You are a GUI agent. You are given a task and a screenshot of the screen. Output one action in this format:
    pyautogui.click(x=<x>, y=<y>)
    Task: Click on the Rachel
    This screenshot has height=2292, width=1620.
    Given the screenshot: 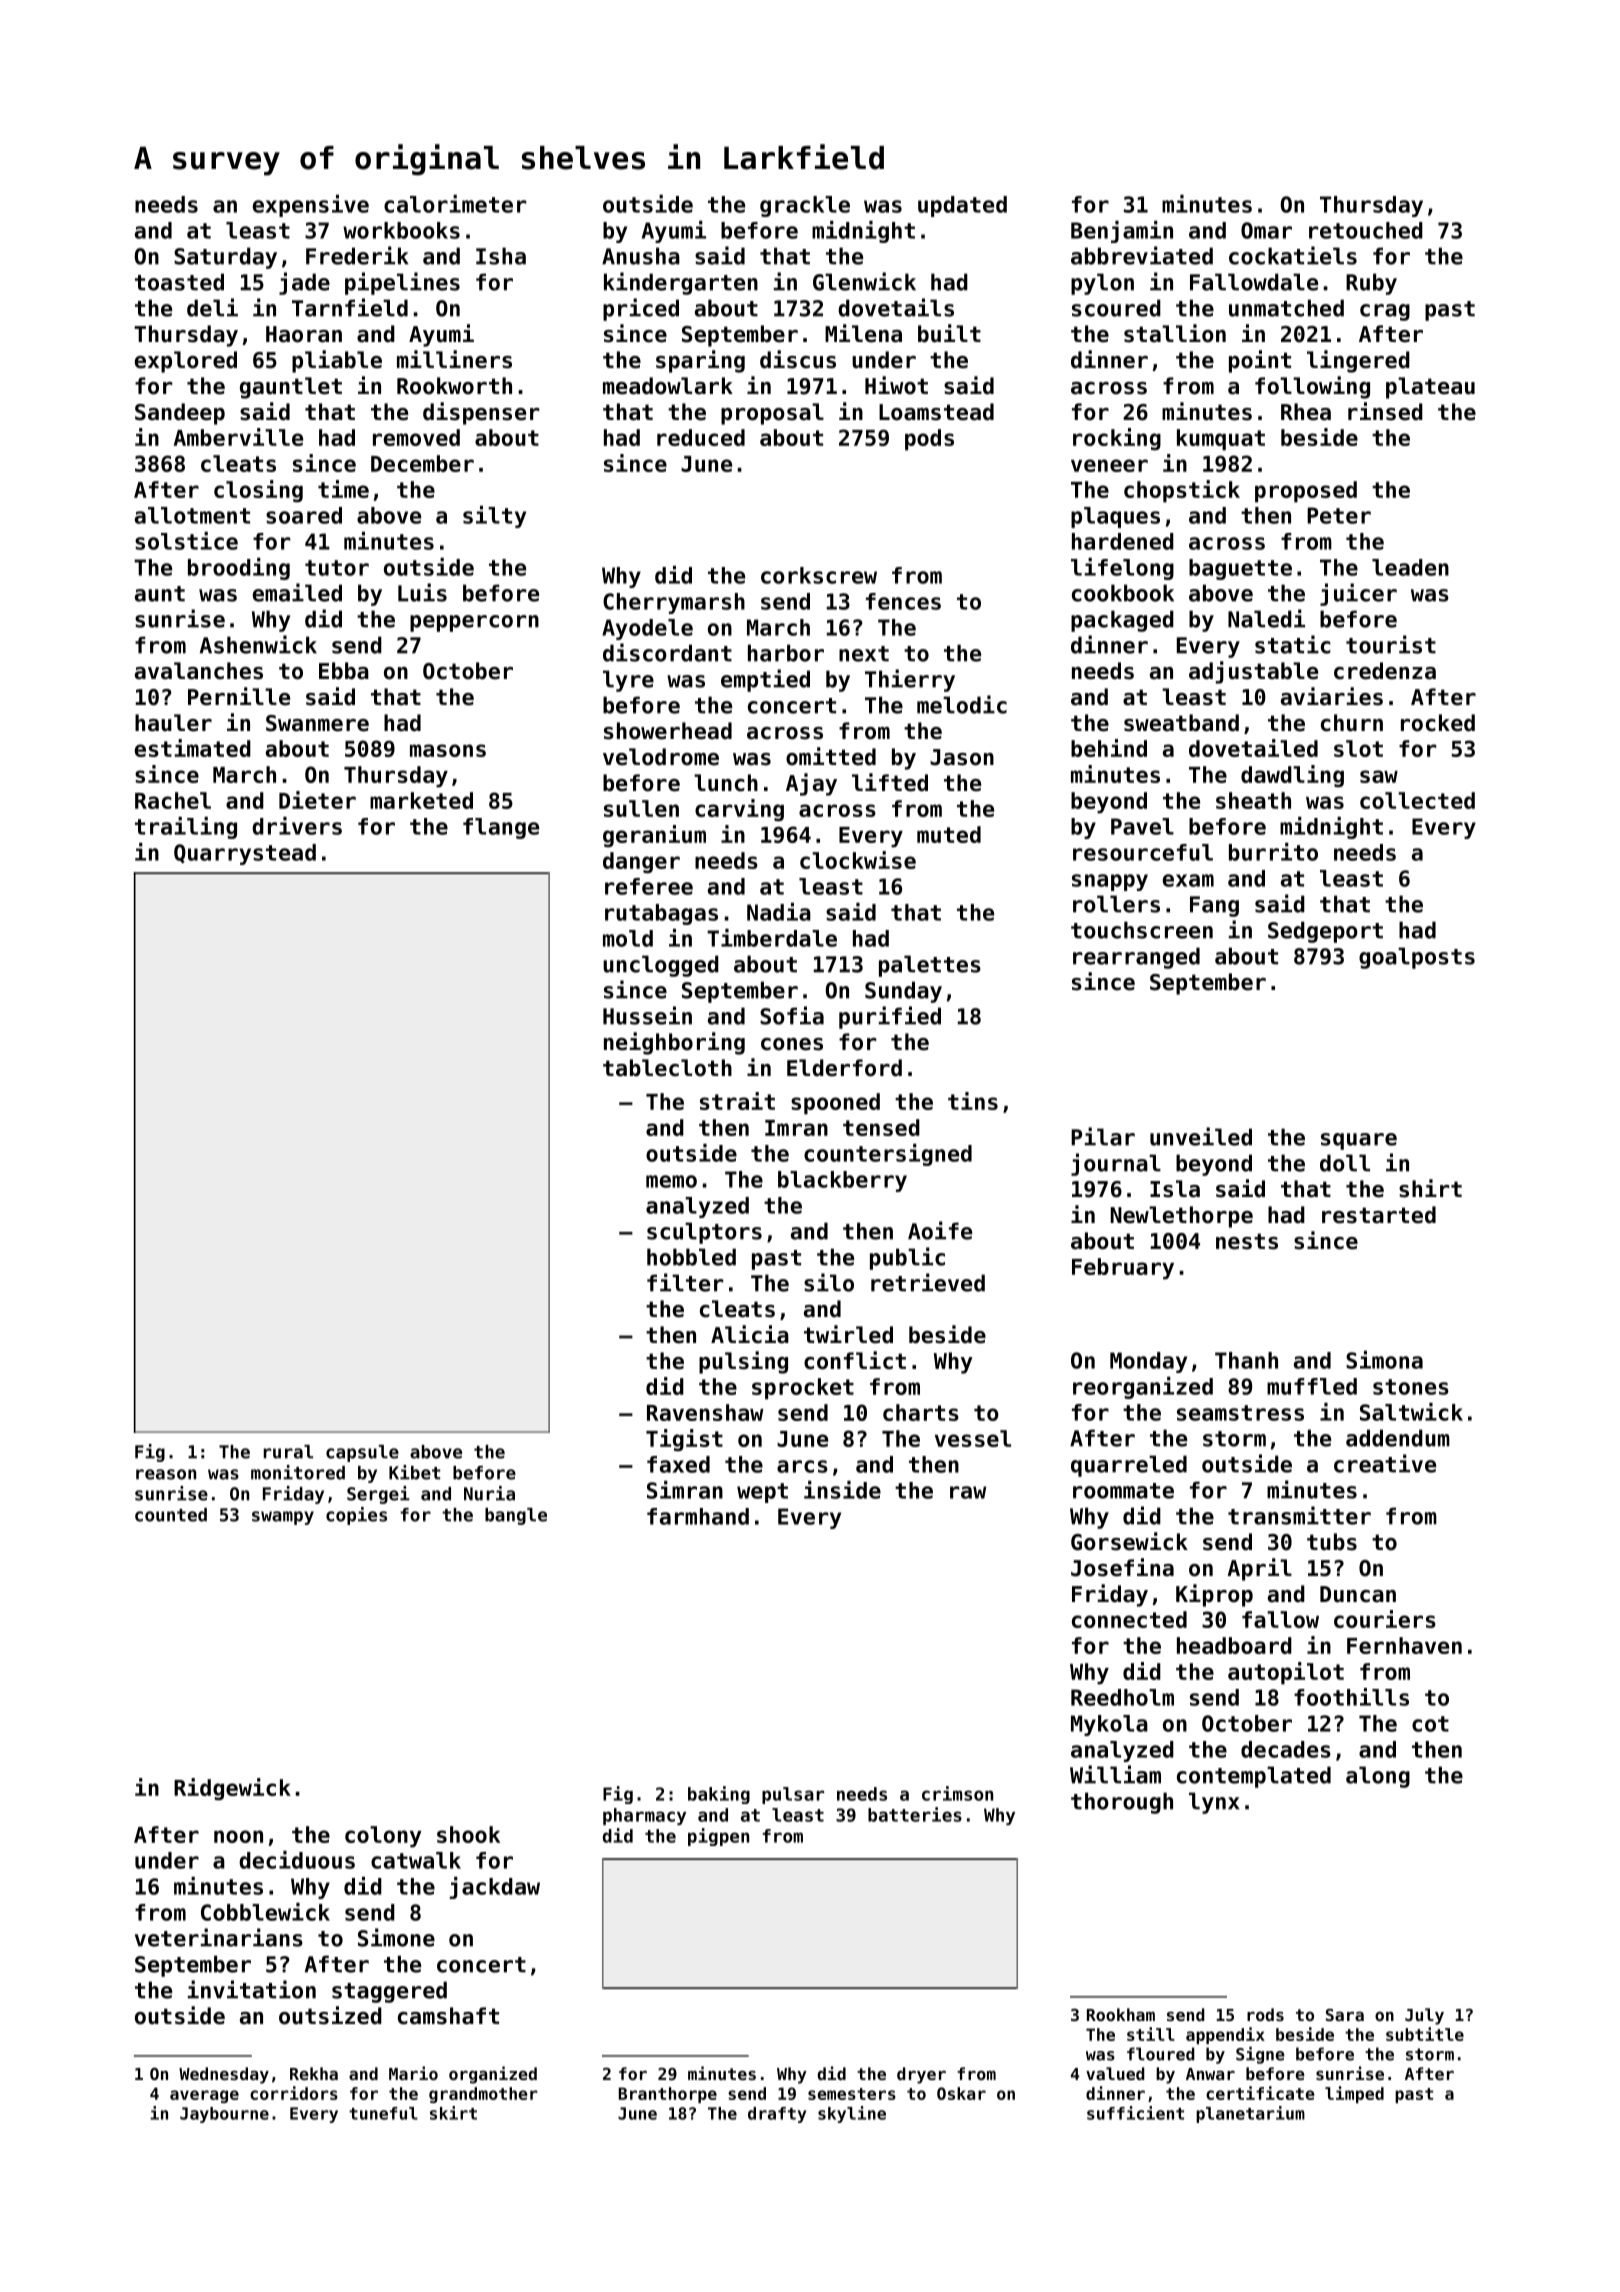 What is the action you would take?
    pyautogui.click(x=173, y=800)
